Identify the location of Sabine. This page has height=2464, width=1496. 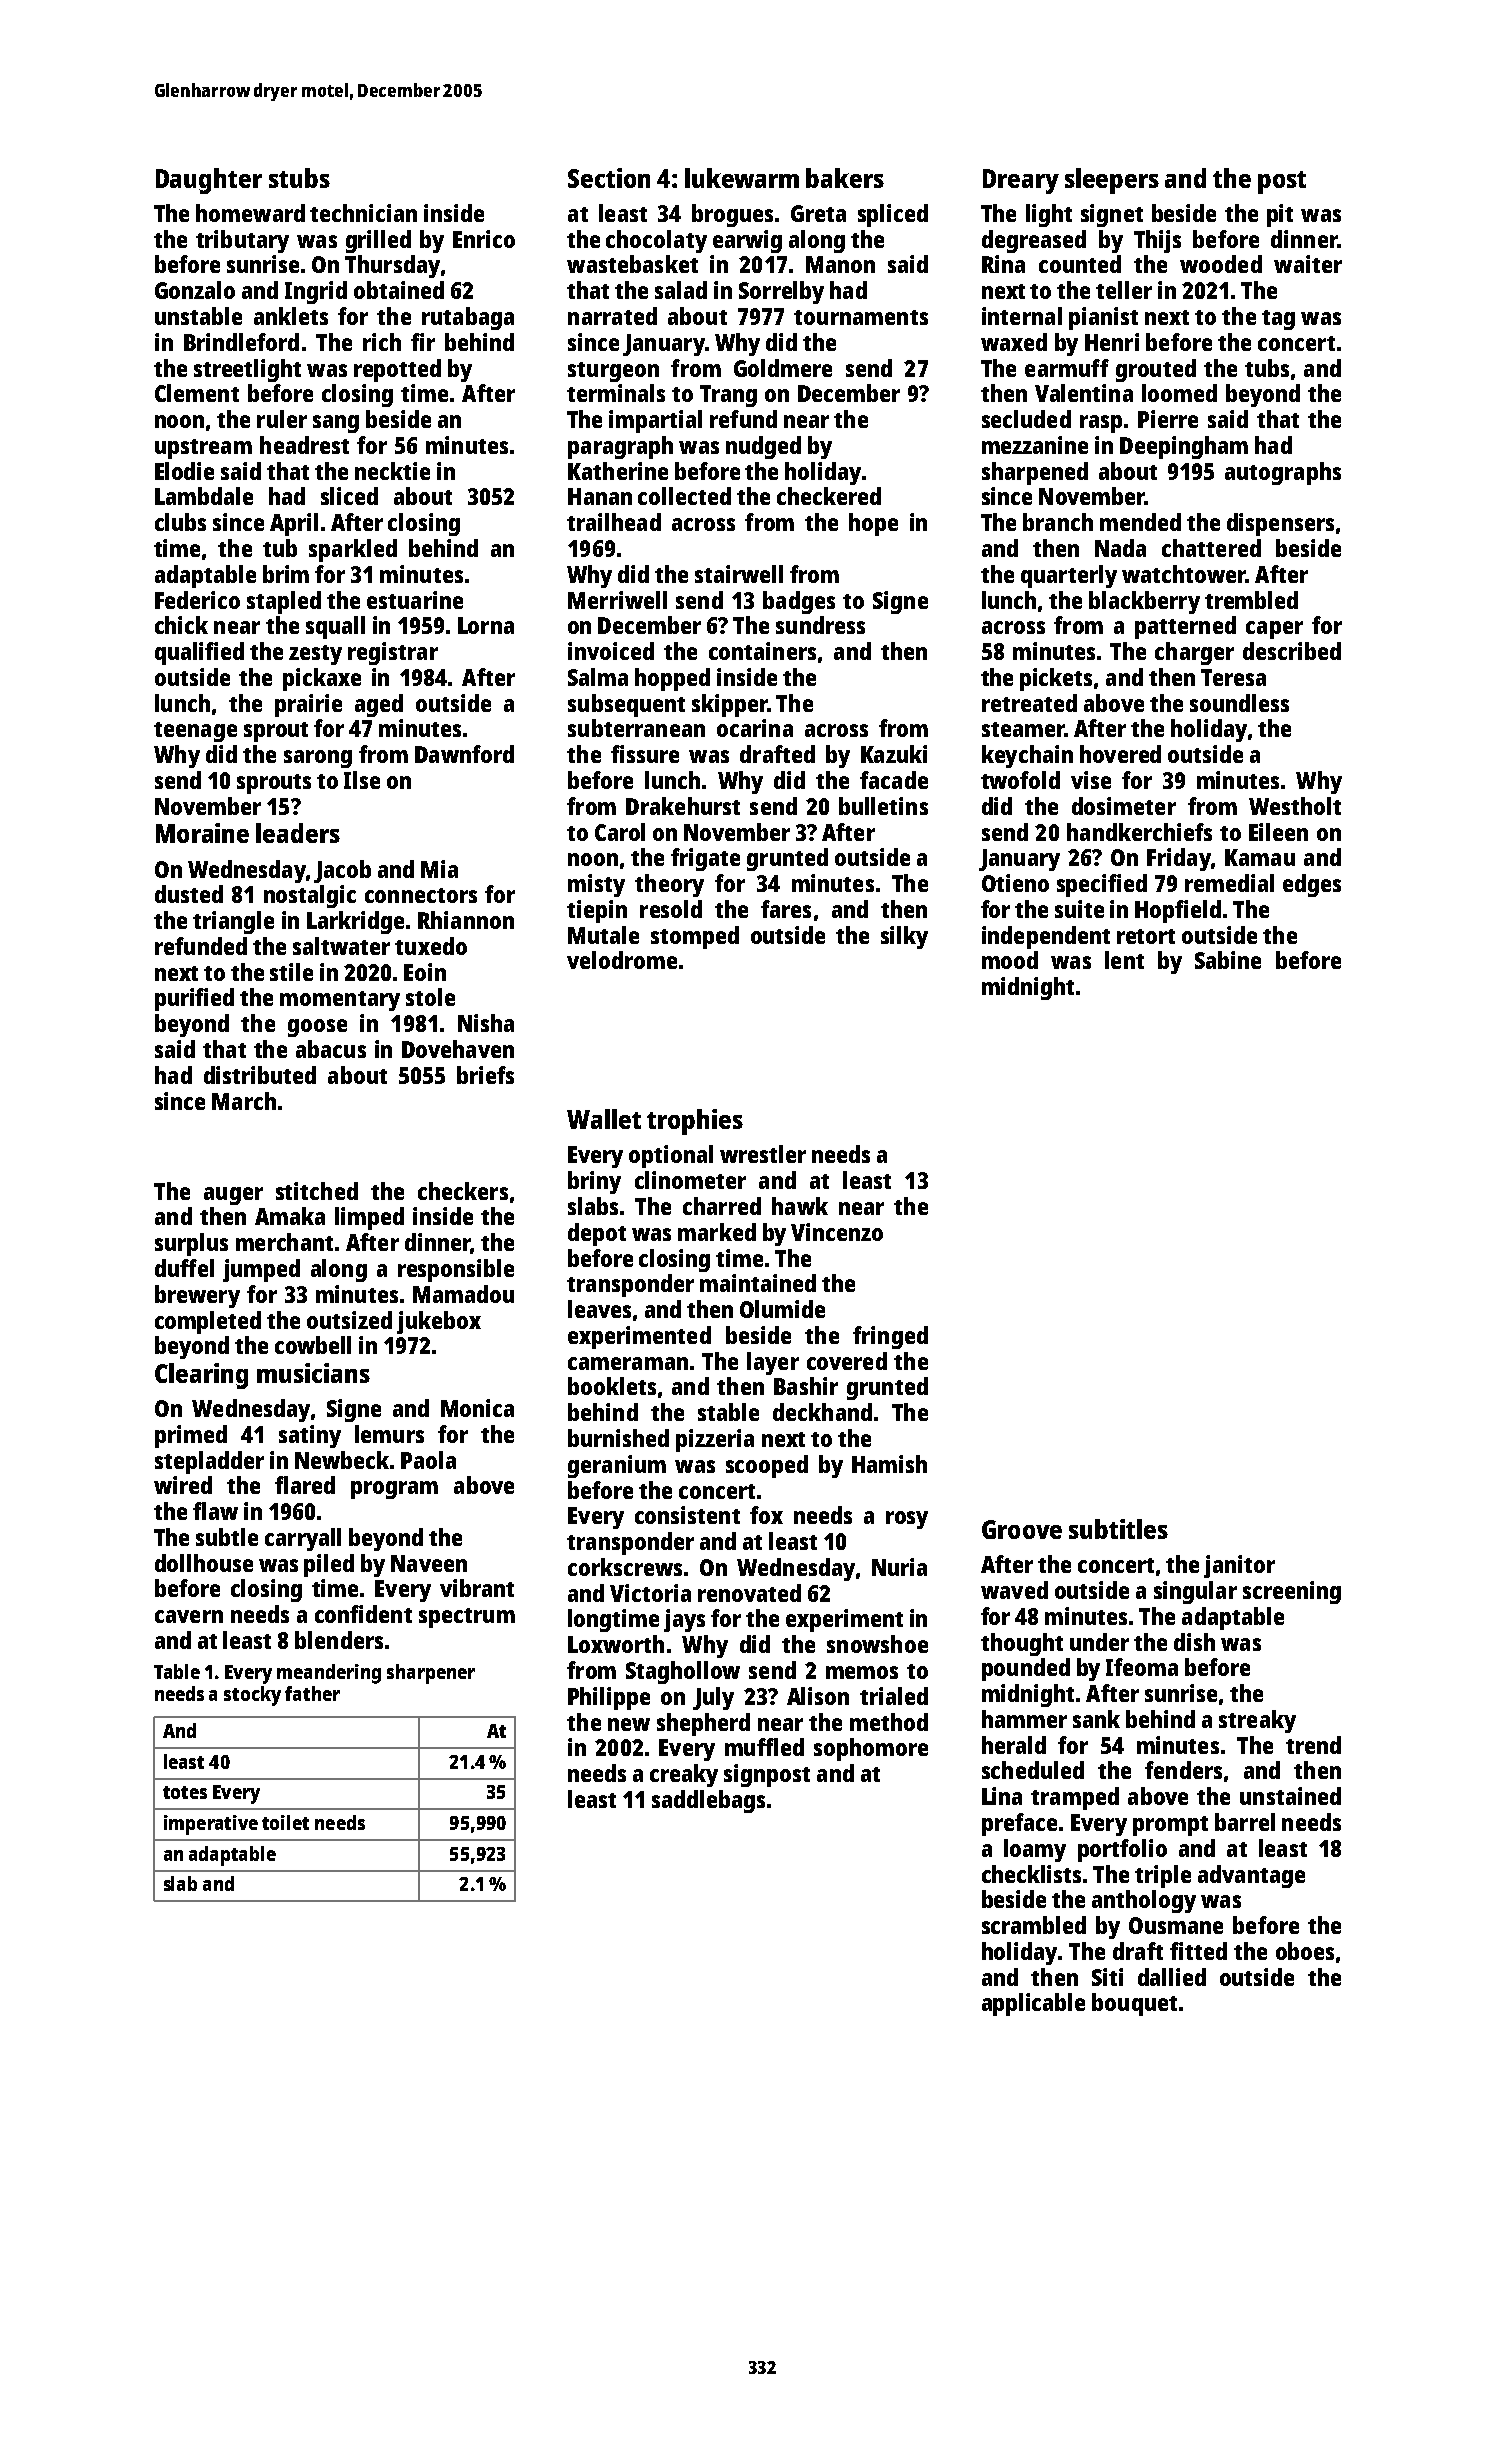
(1228, 960).
